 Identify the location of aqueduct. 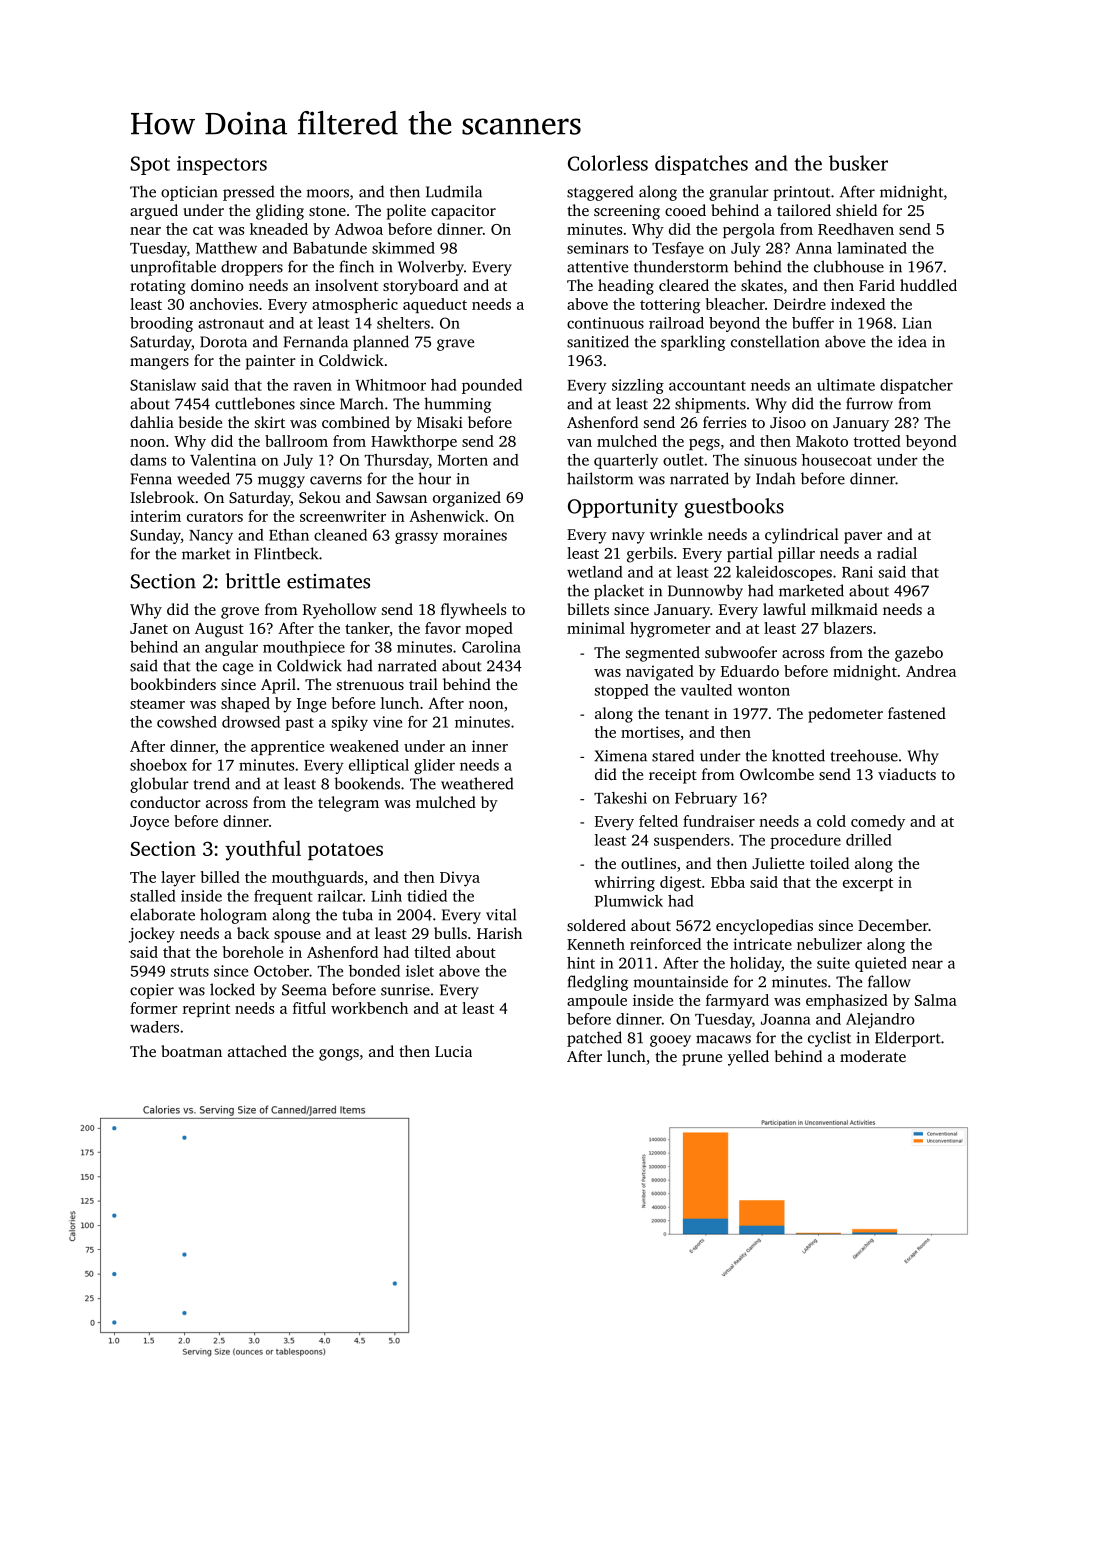
(435, 305).
